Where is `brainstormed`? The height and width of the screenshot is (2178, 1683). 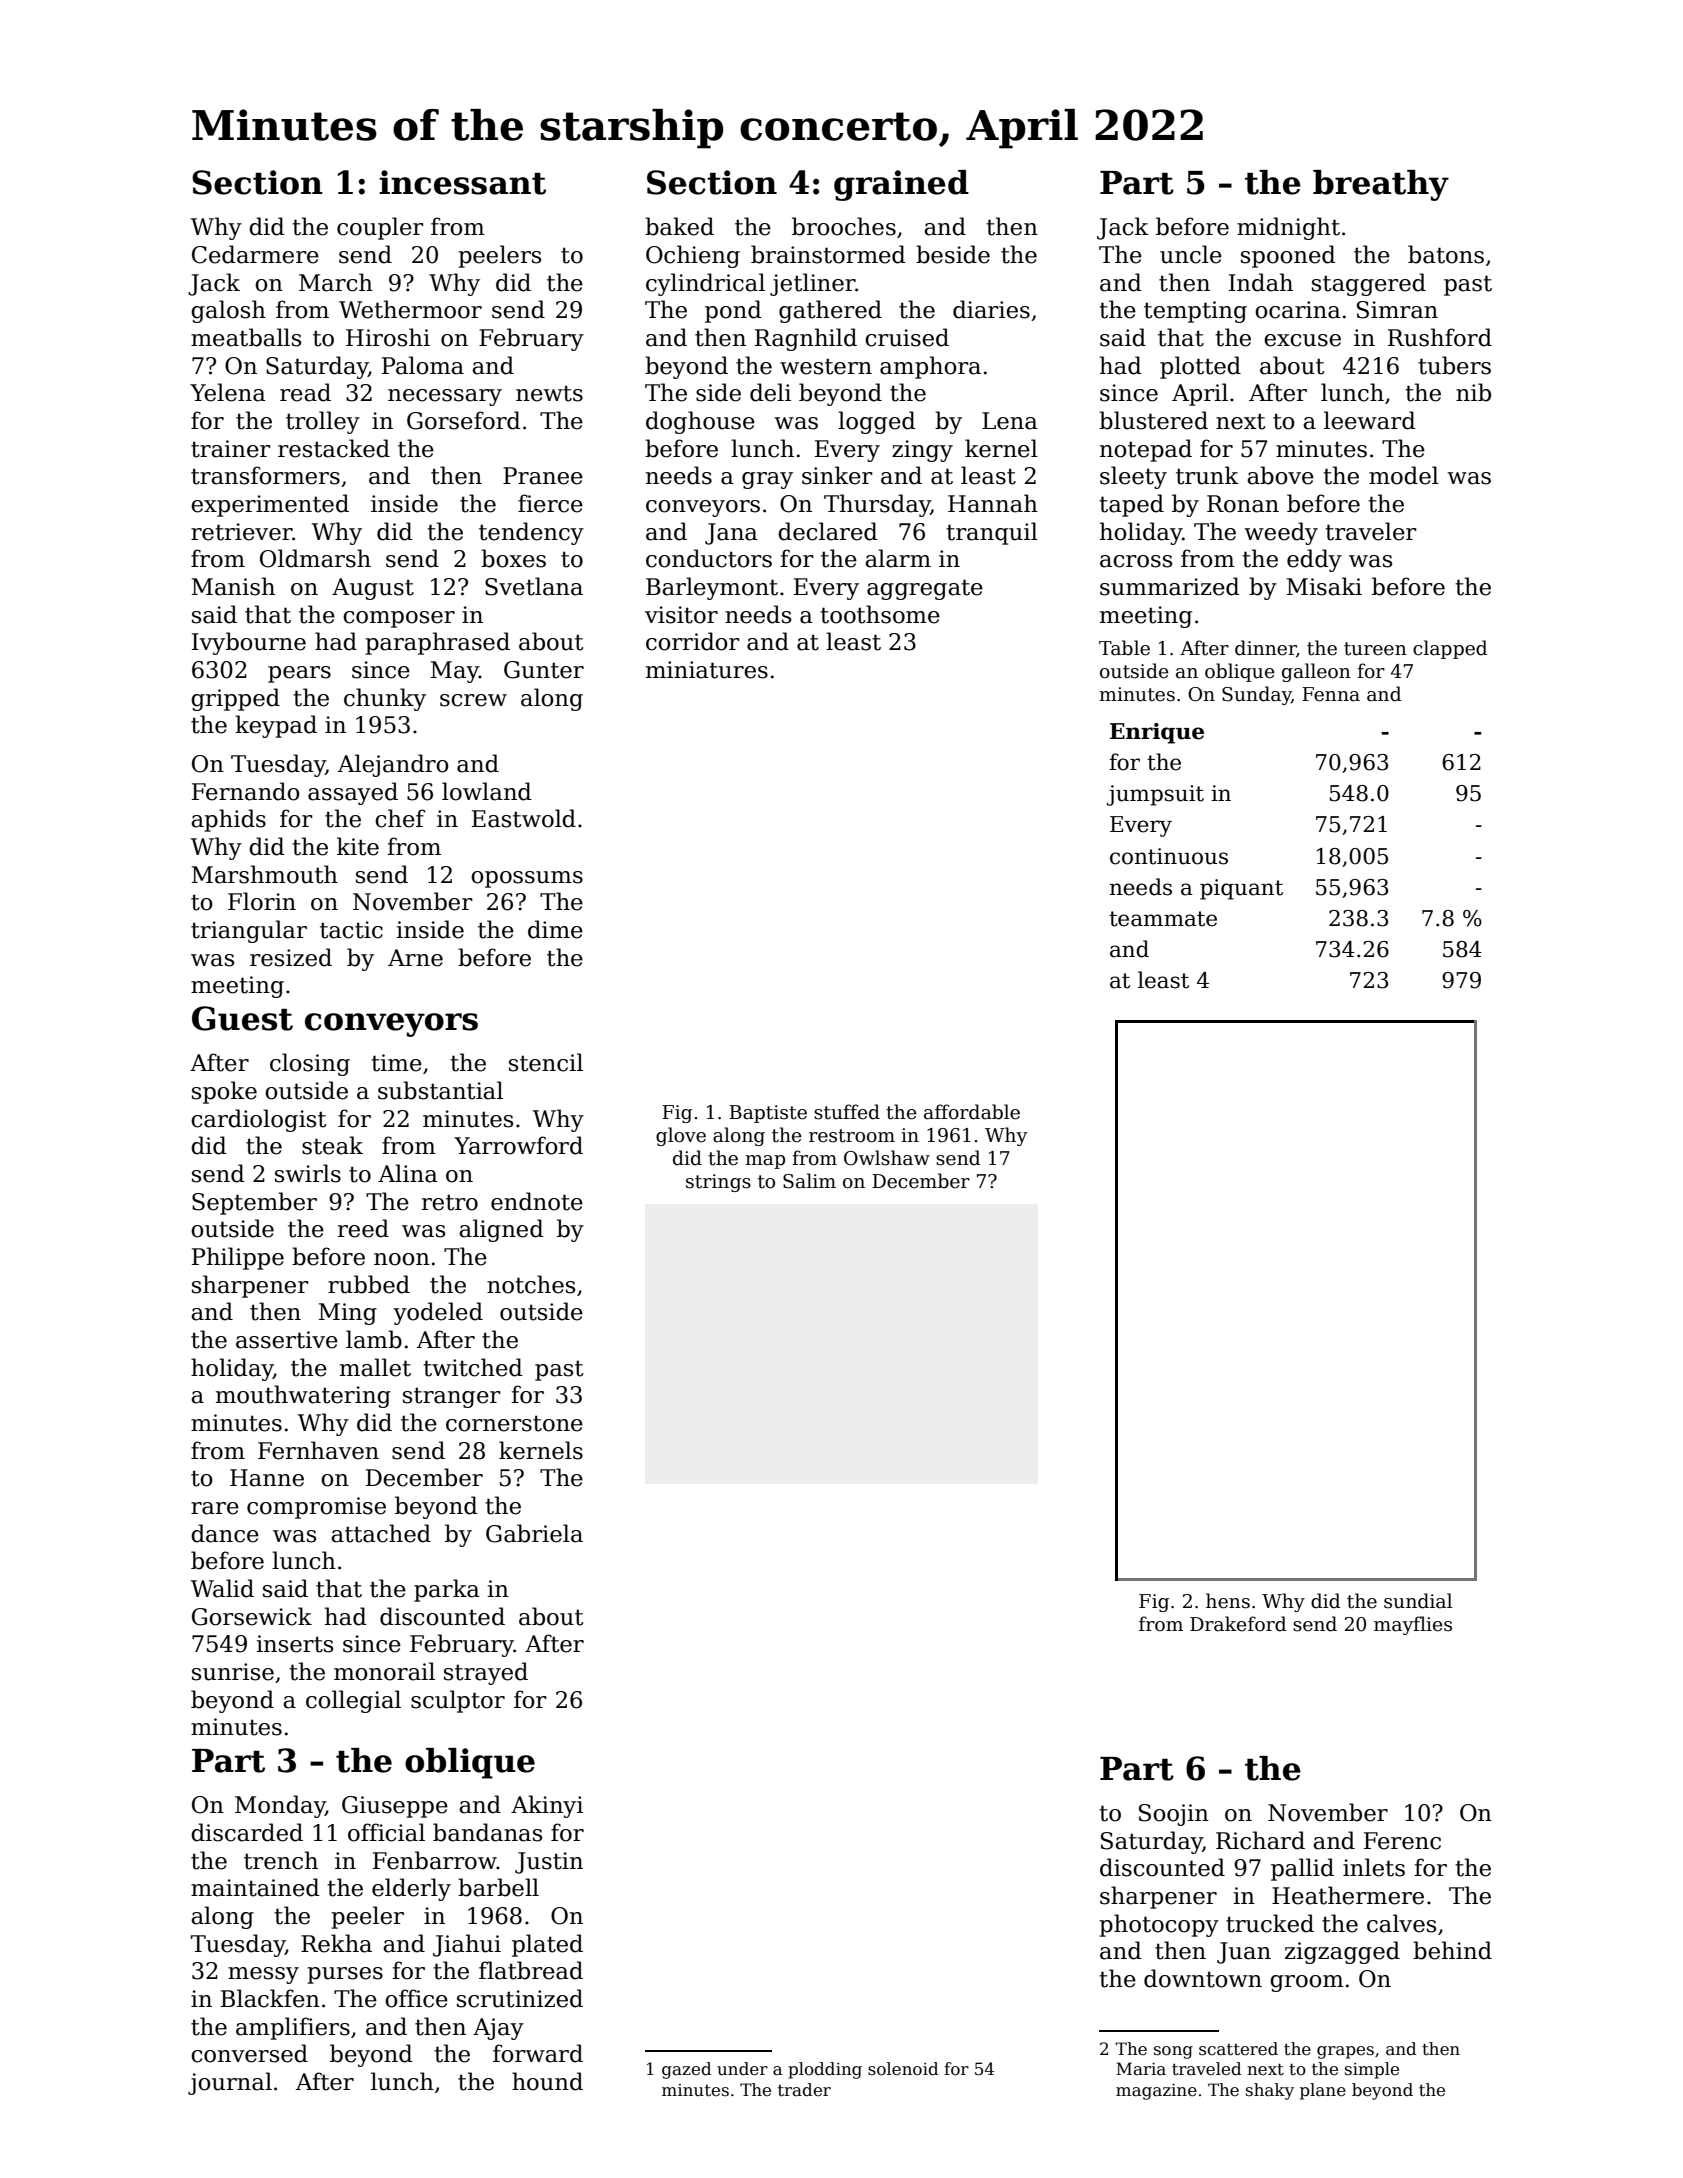 brainstormed is located at coordinates (828, 254).
